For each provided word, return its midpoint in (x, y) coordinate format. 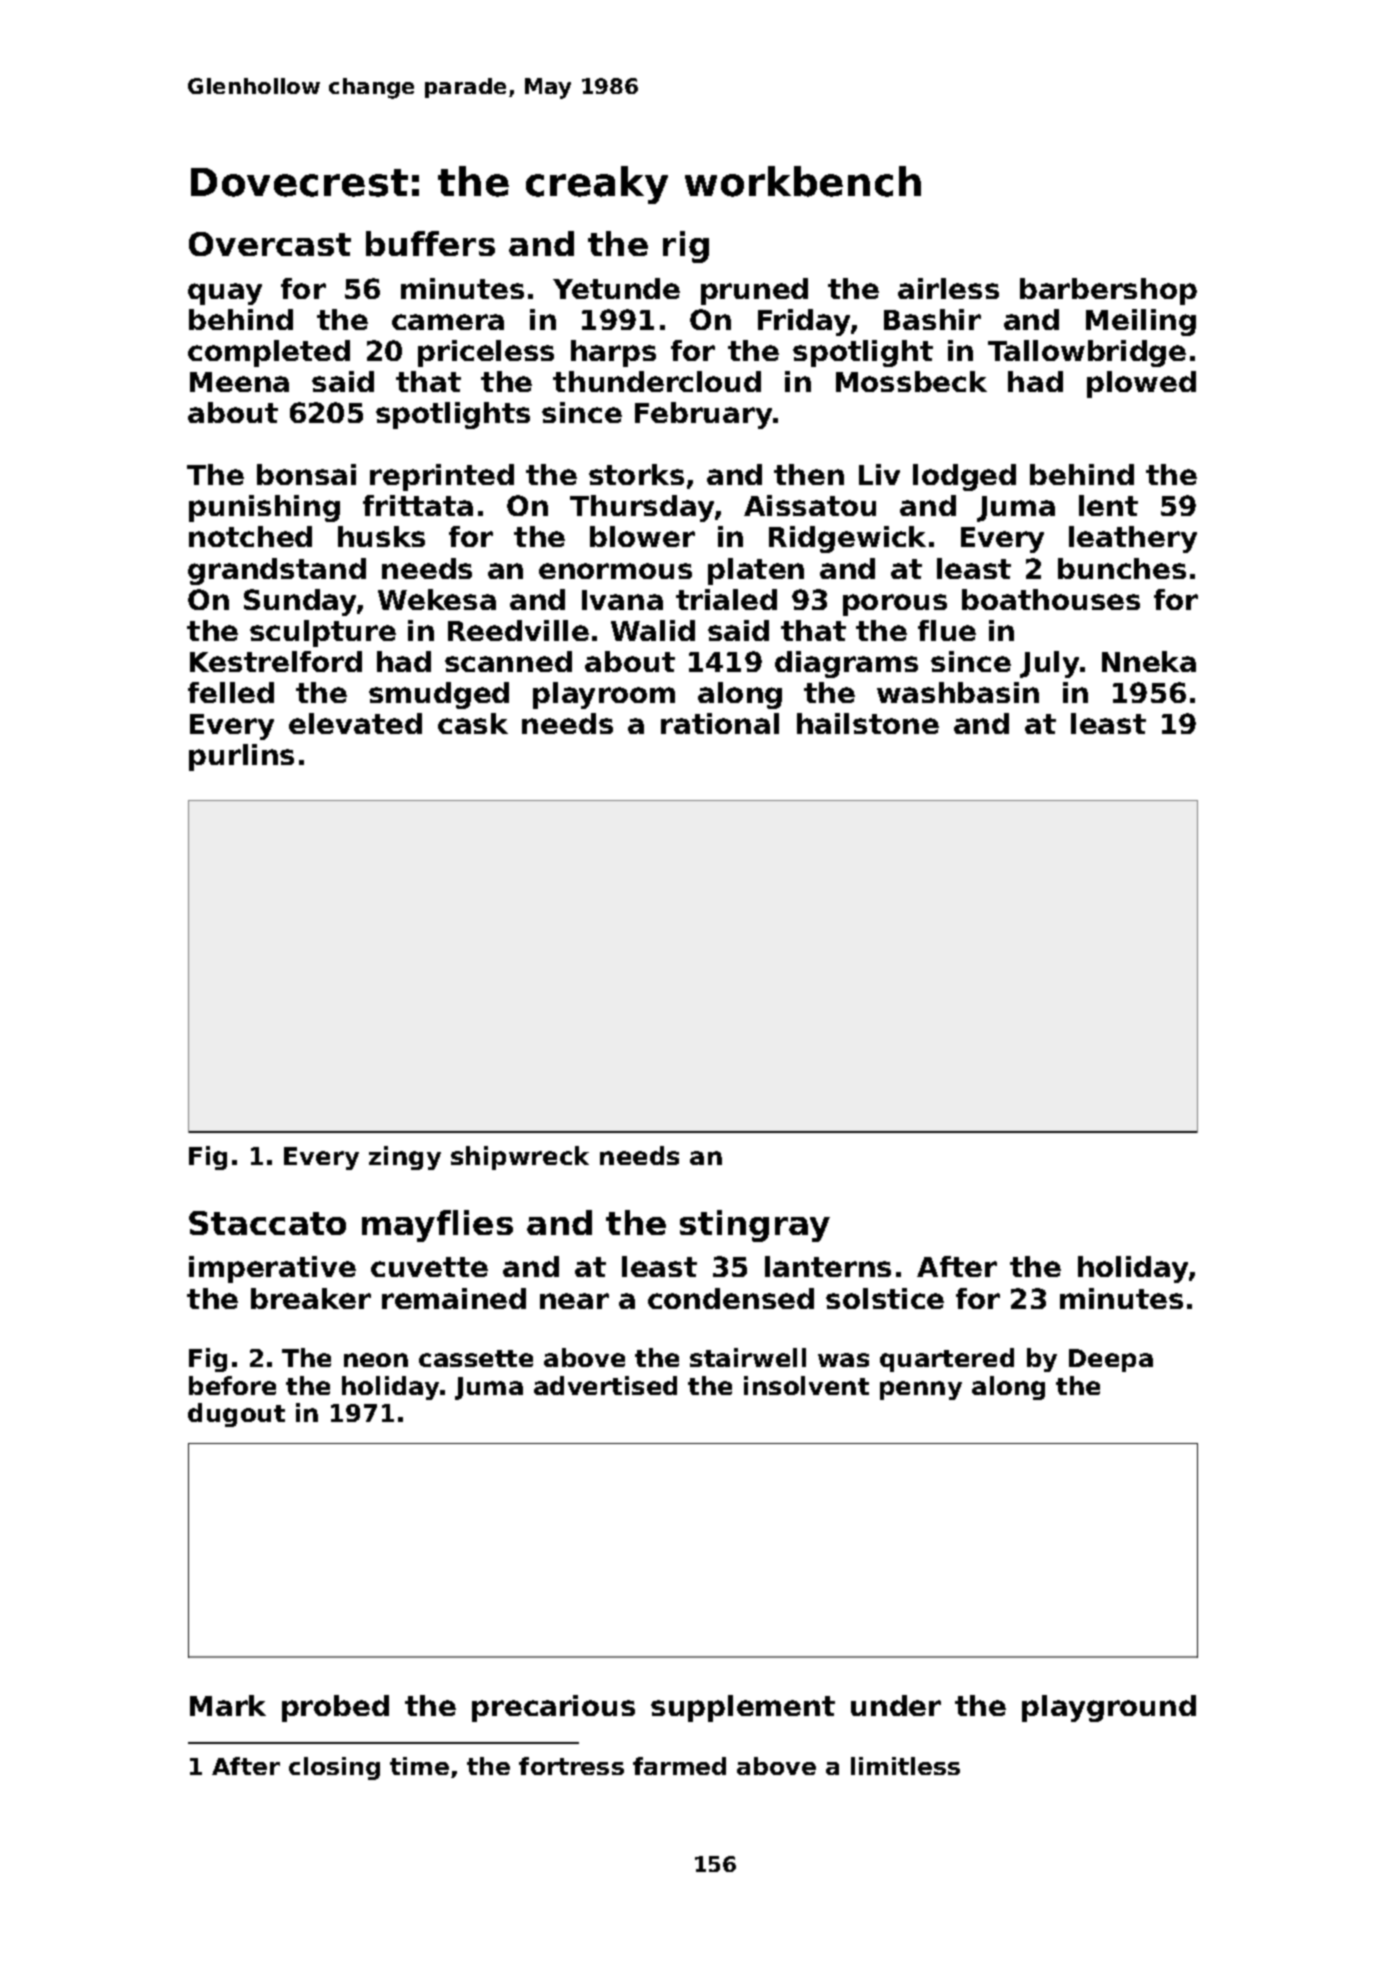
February (703, 415)
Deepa (1111, 1360)
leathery (1133, 539)
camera (448, 322)
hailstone (868, 723)
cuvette (429, 1267)
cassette (476, 1358)
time (419, 1766)
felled (231, 692)
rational (720, 723)
